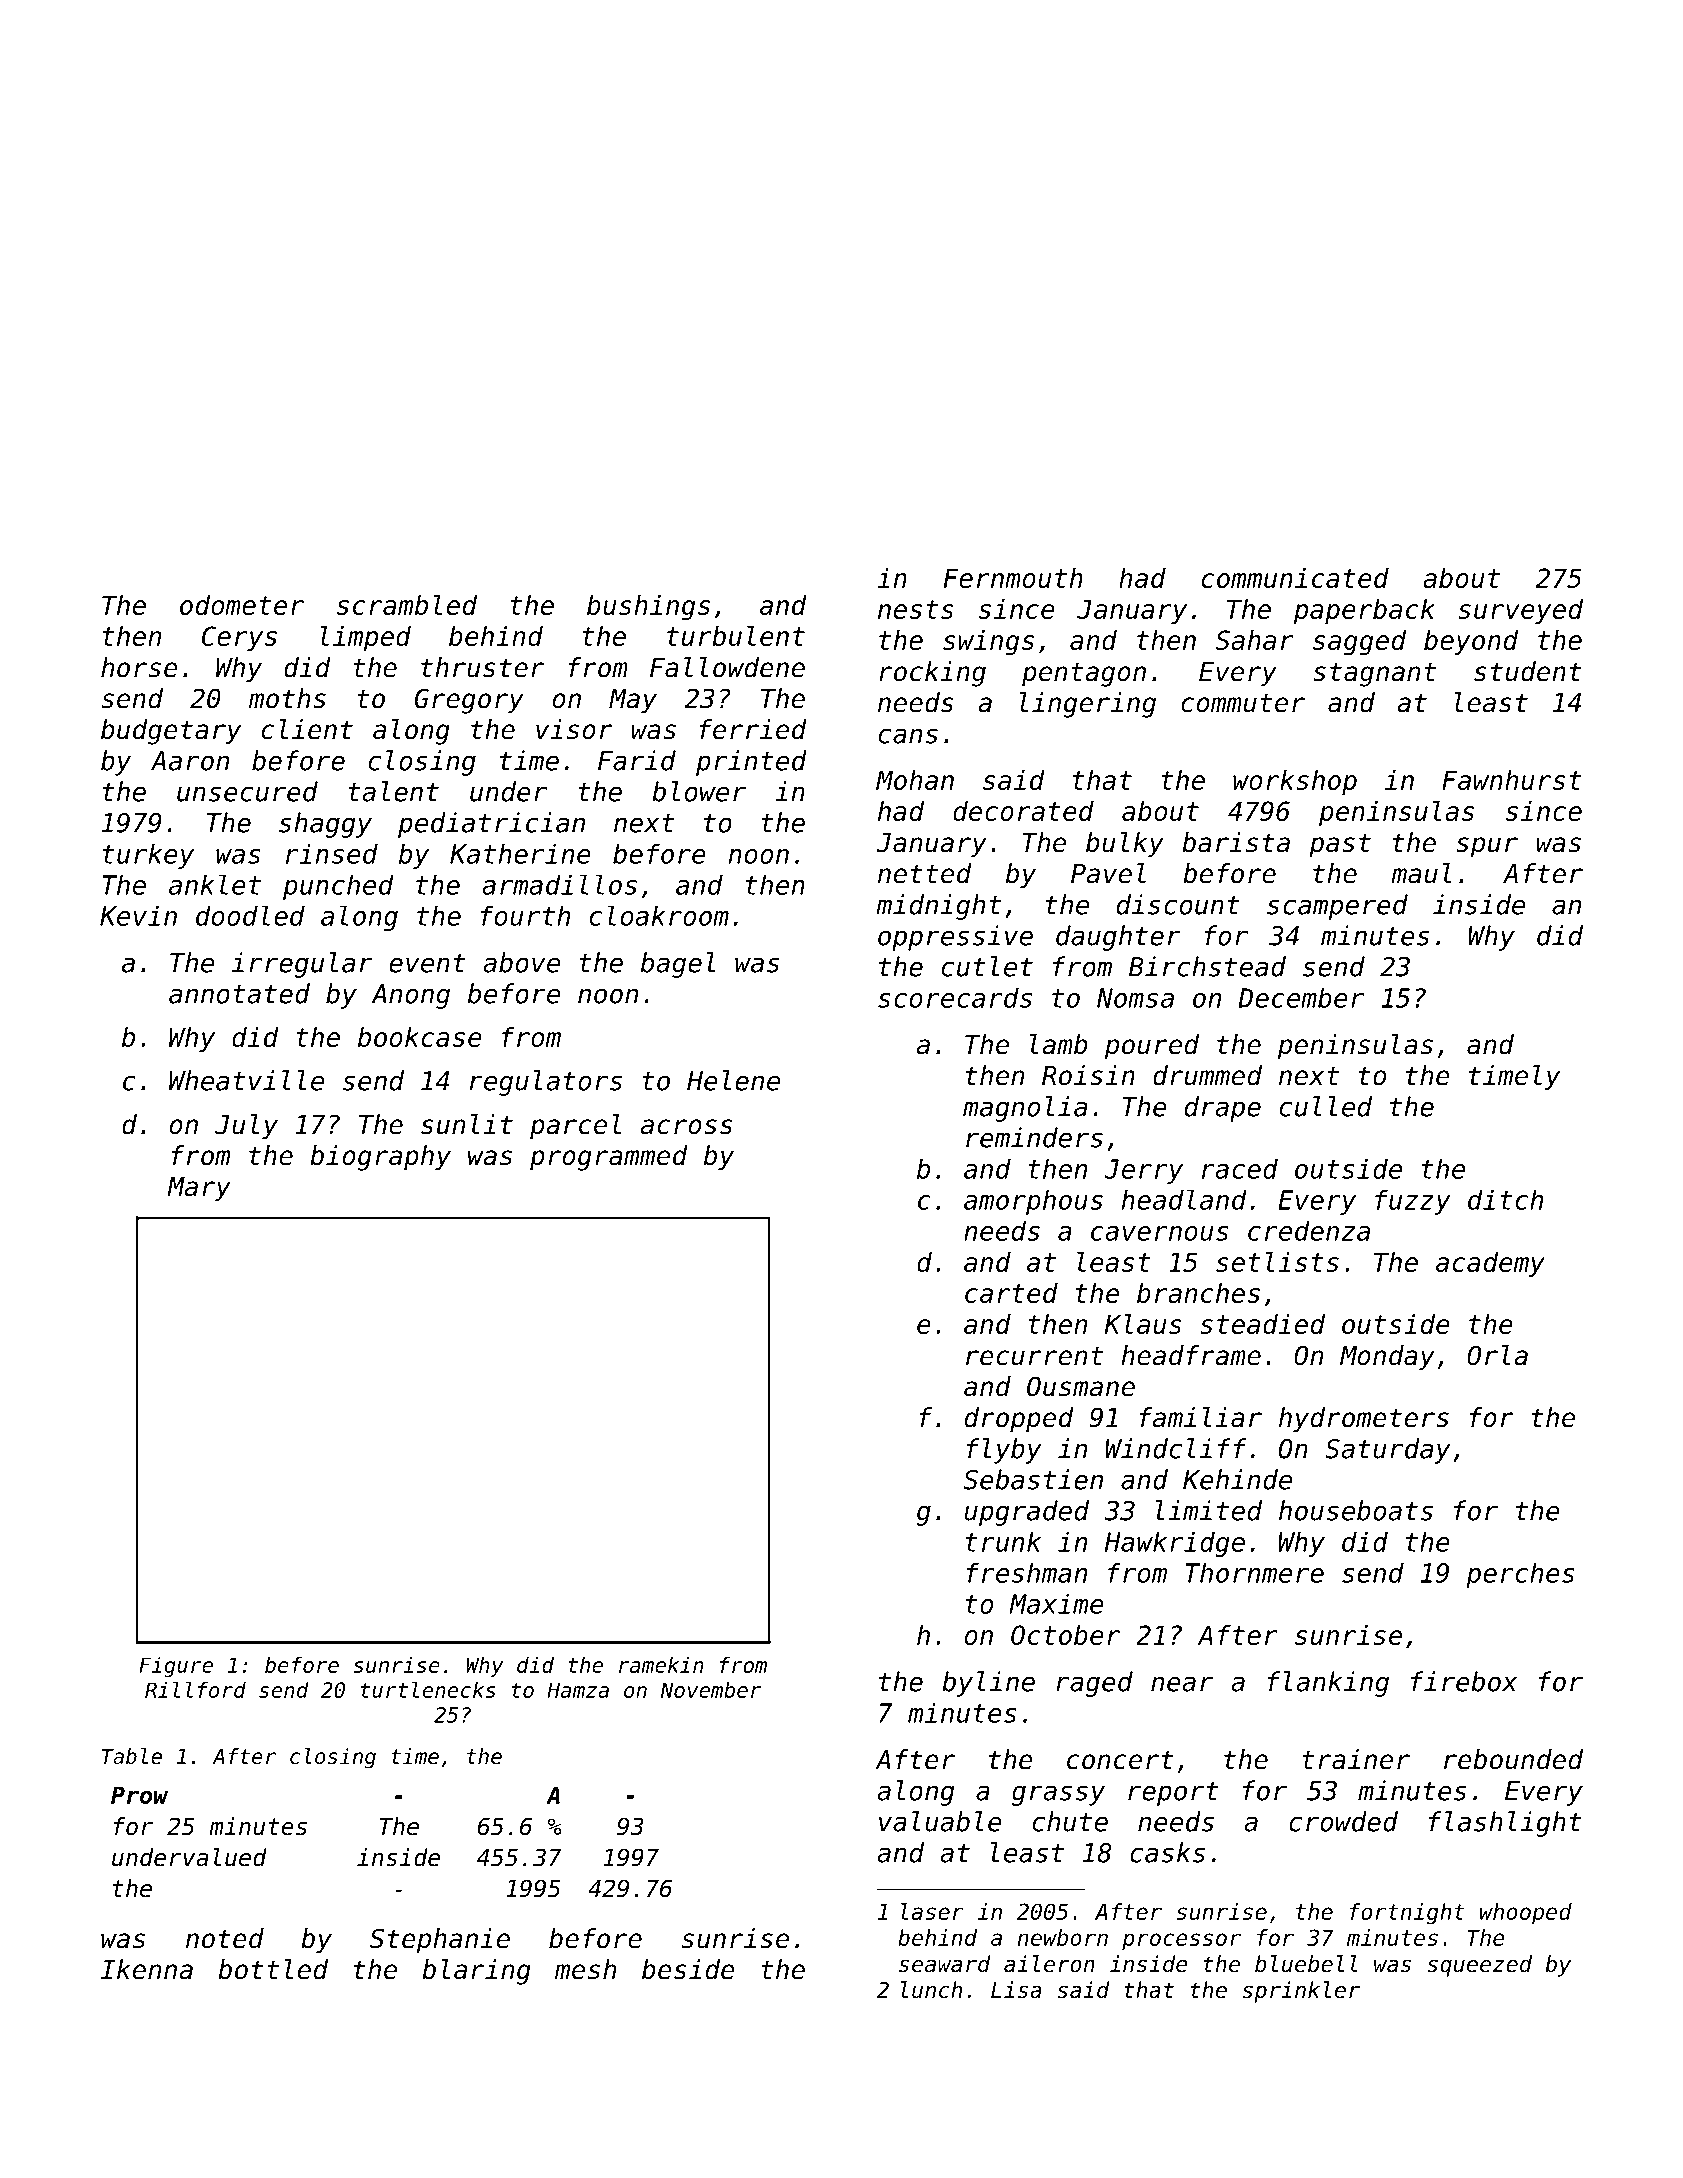  What do you see at coordinates (1340, 845) in the screenshot?
I see `past` at bounding box center [1340, 845].
